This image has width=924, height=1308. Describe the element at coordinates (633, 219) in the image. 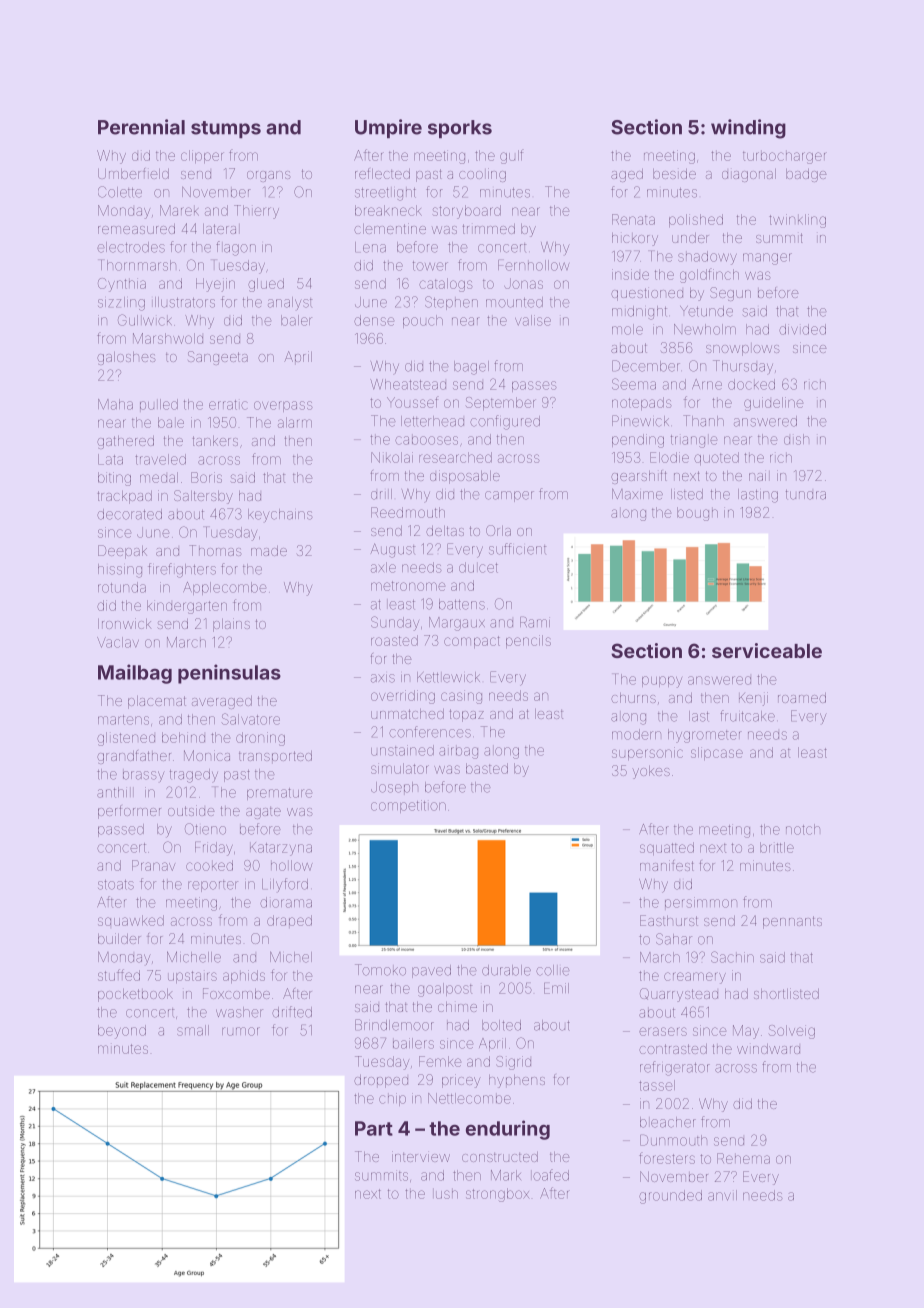

I see `Renata` at that location.
